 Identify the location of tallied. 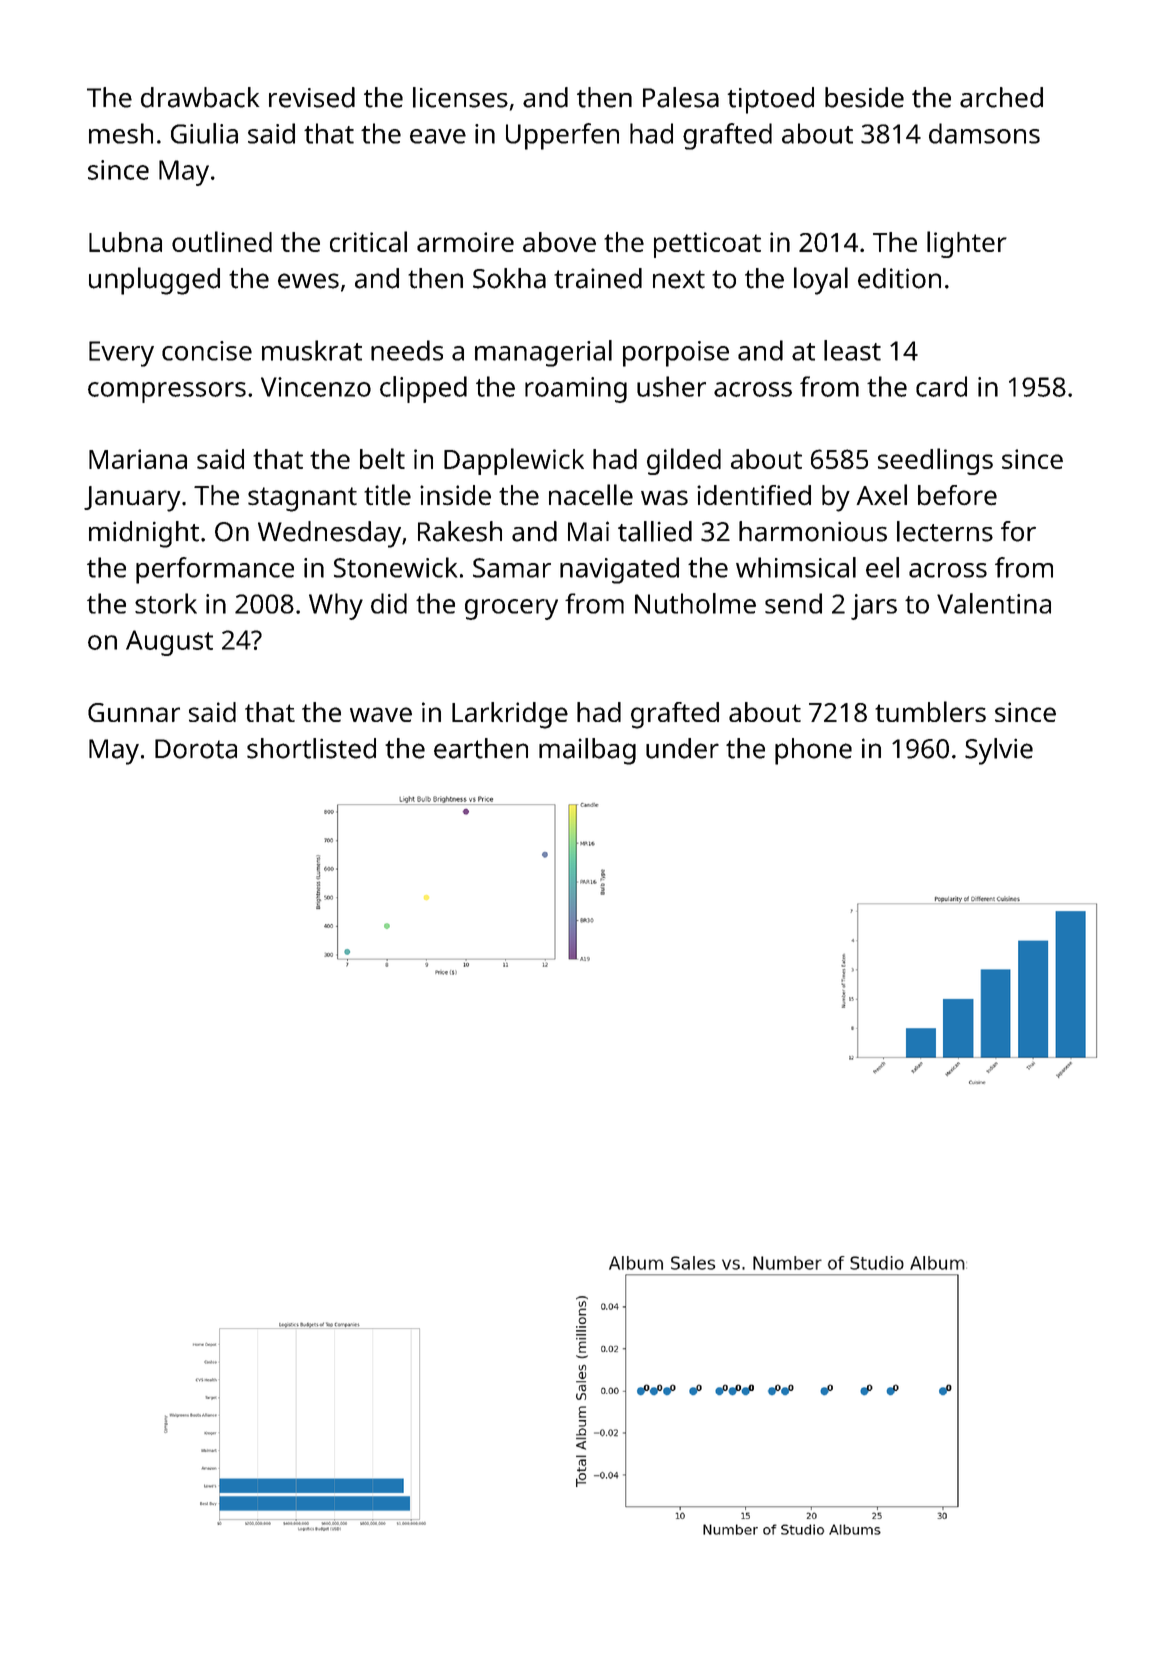
(655, 531).
